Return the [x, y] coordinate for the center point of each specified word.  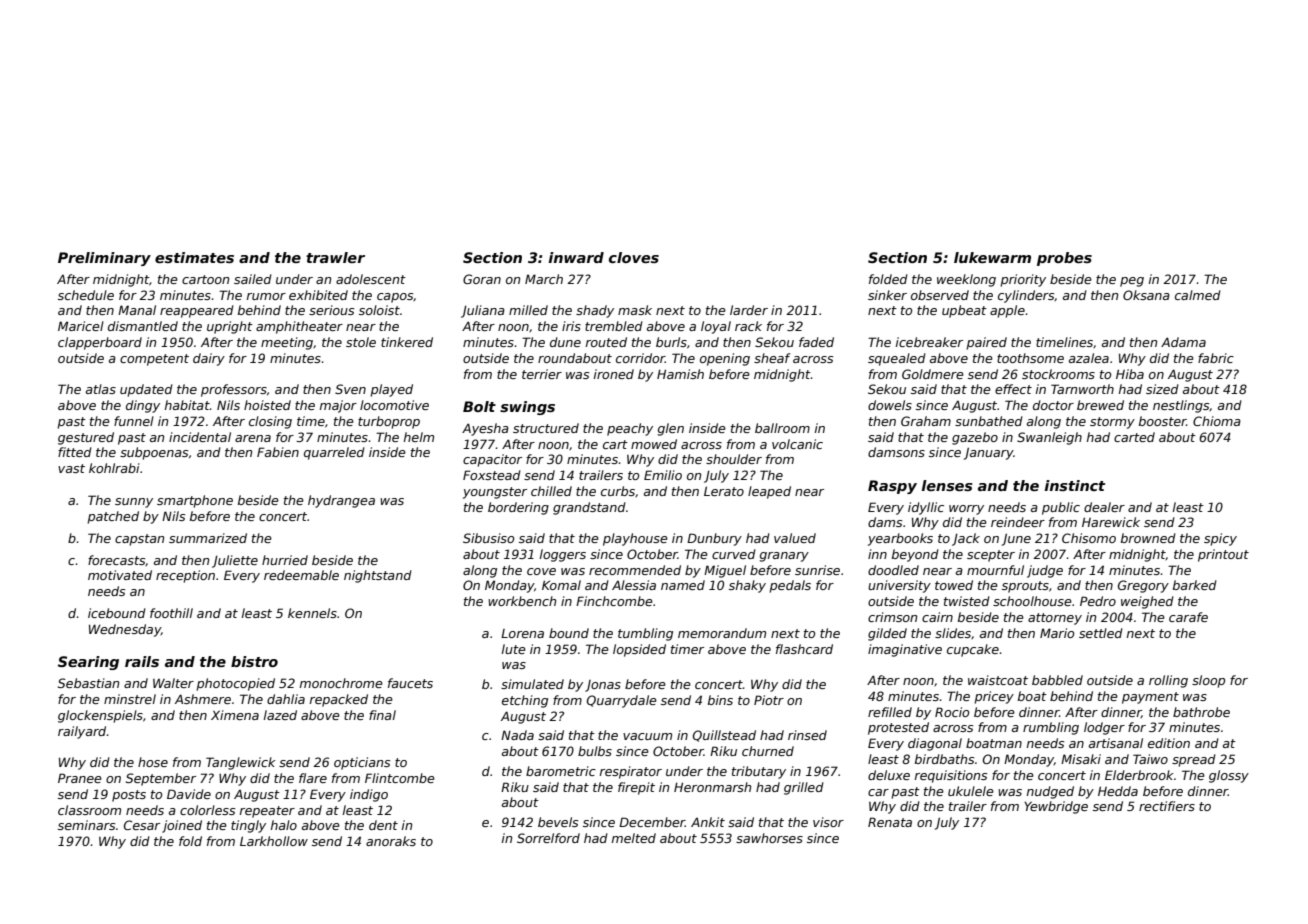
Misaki [1081, 759]
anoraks [391, 841]
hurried [285, 560]
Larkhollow [274, 841]
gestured [86, 438]
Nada [517, 735]
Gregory [1143, 586]
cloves [634, 257]
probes [1064, 259]
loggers [563, 555]
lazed [280, 715]
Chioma [1217, 421]
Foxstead [492, 475]
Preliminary [104, 259]
